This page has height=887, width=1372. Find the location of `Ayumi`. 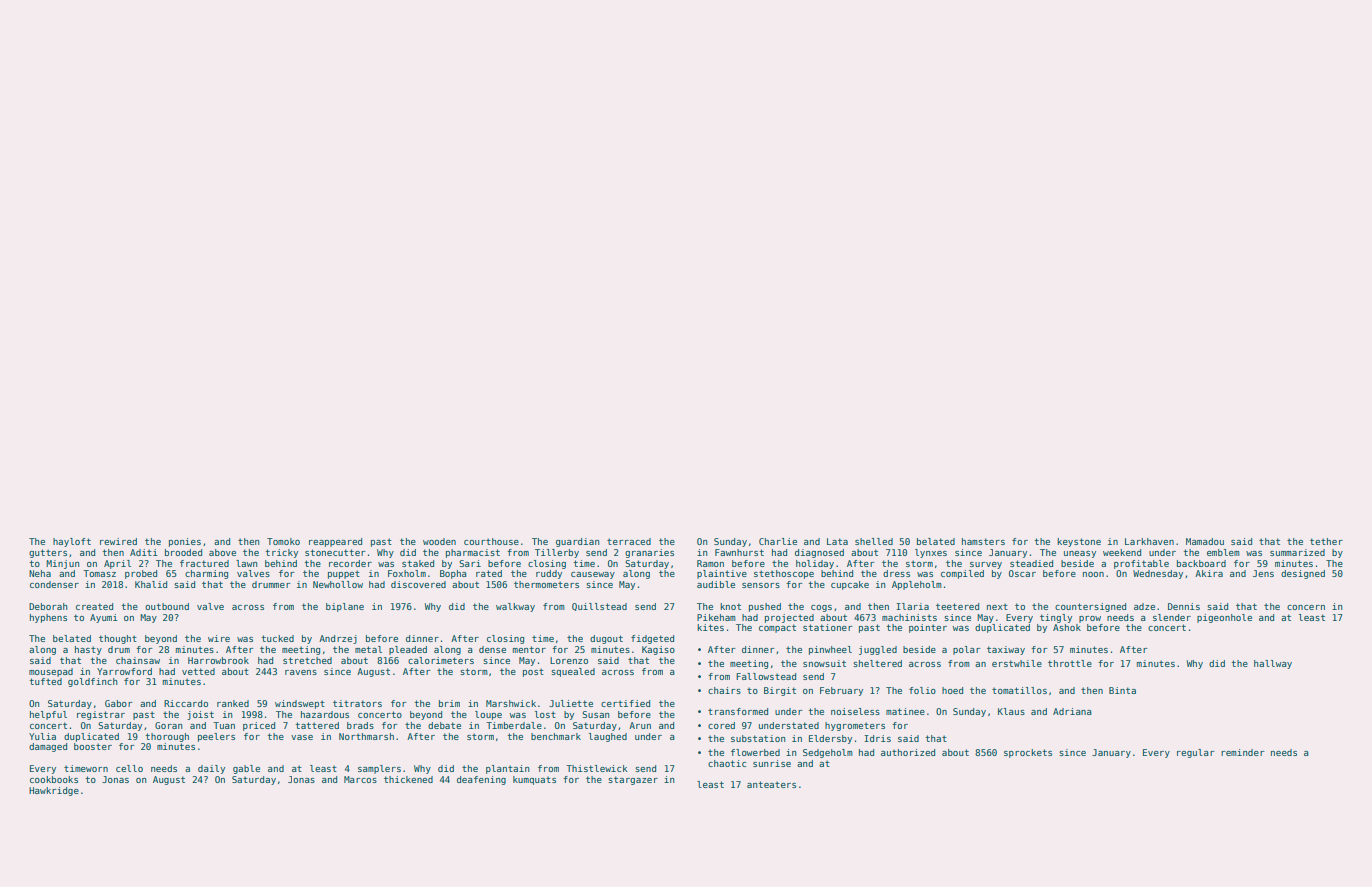

Ayumi is located at coordinates (104, 618).
